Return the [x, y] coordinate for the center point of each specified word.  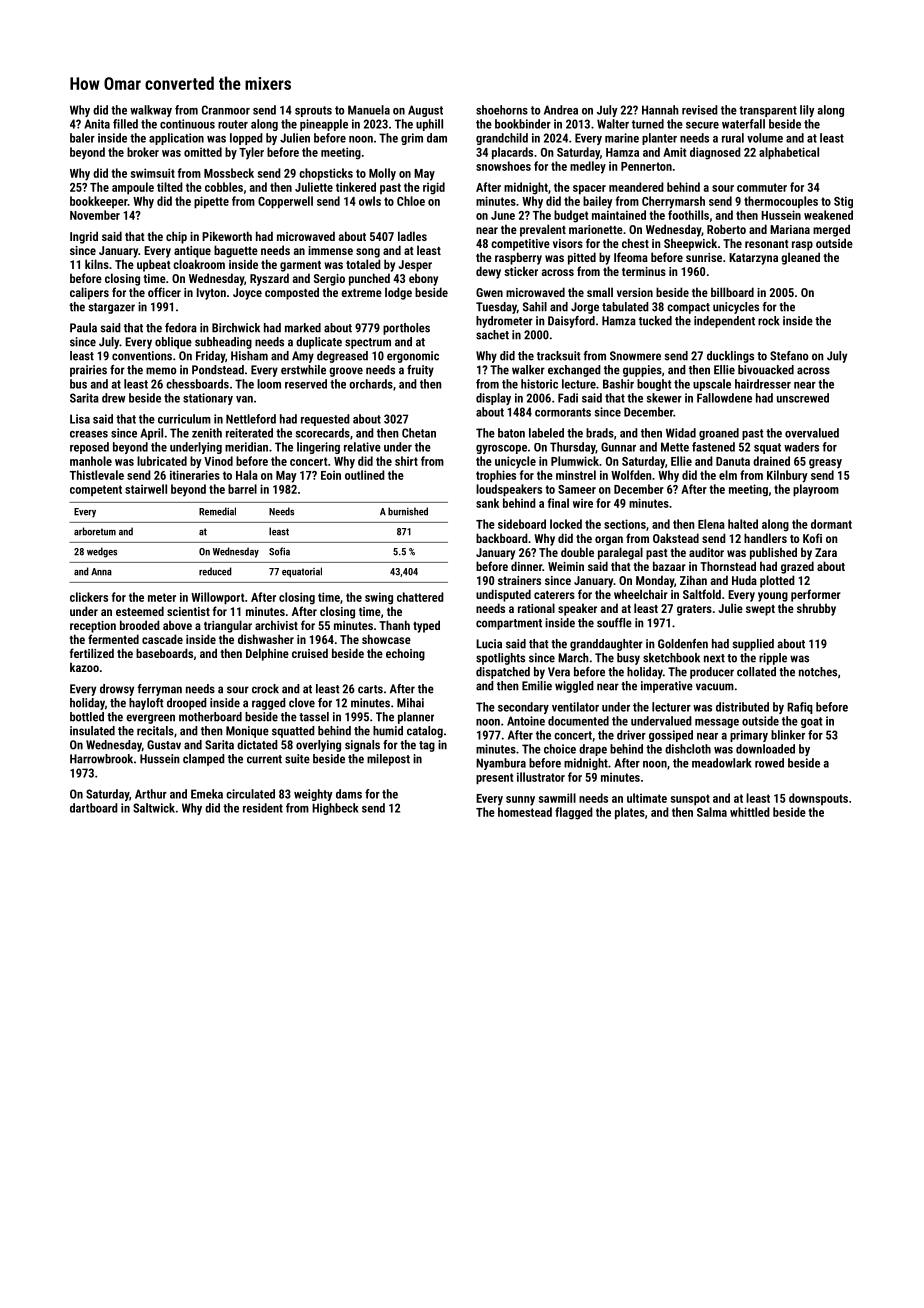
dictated [257, 745]
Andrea [561, 110]
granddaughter [606, 645]
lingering [318, 448]
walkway [151, 111]
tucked [655, 321]
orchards [371, 384]
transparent [768, 111]
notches [818, 672]
